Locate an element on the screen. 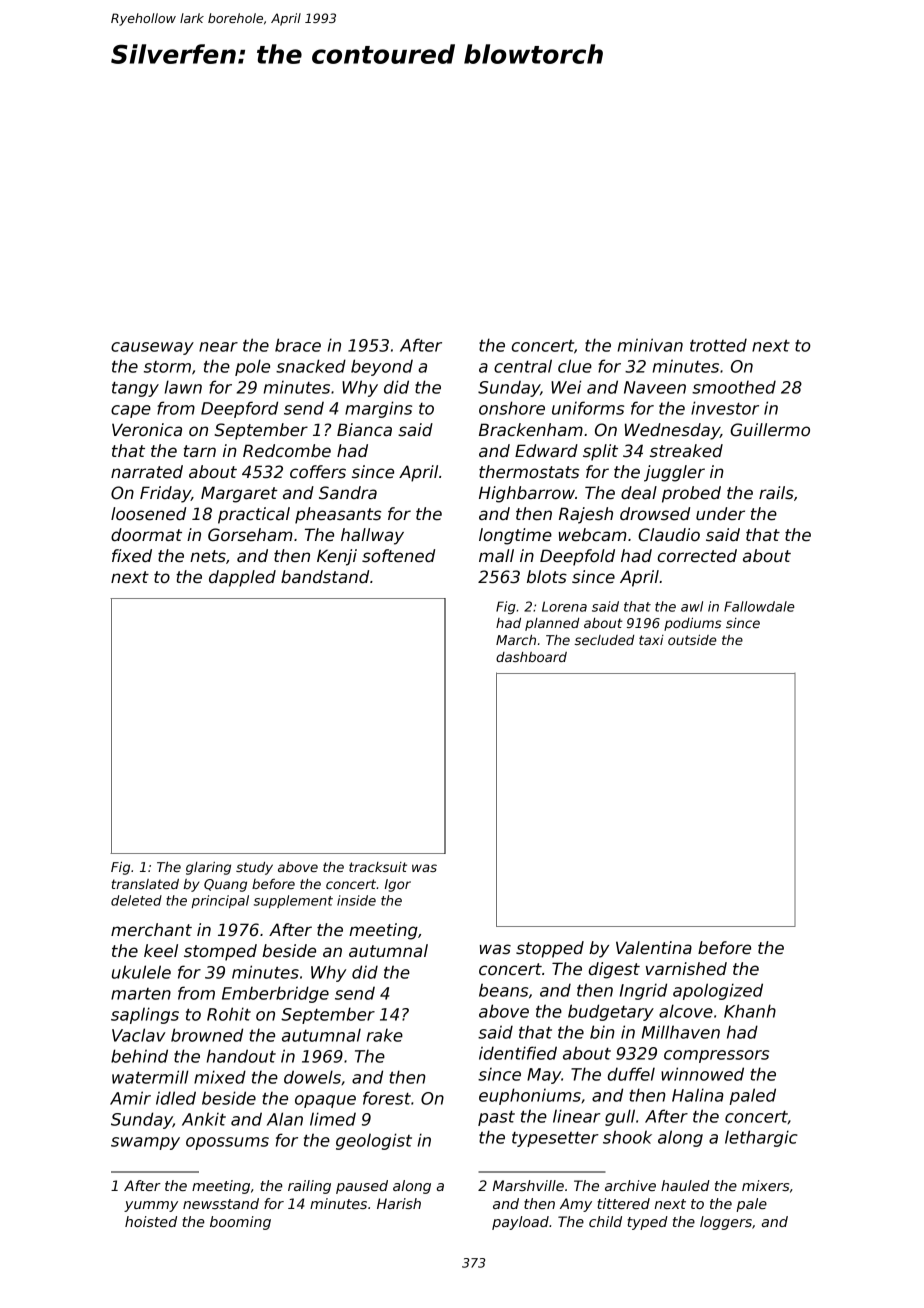  Amy is located at coordinates (576, 1205).
